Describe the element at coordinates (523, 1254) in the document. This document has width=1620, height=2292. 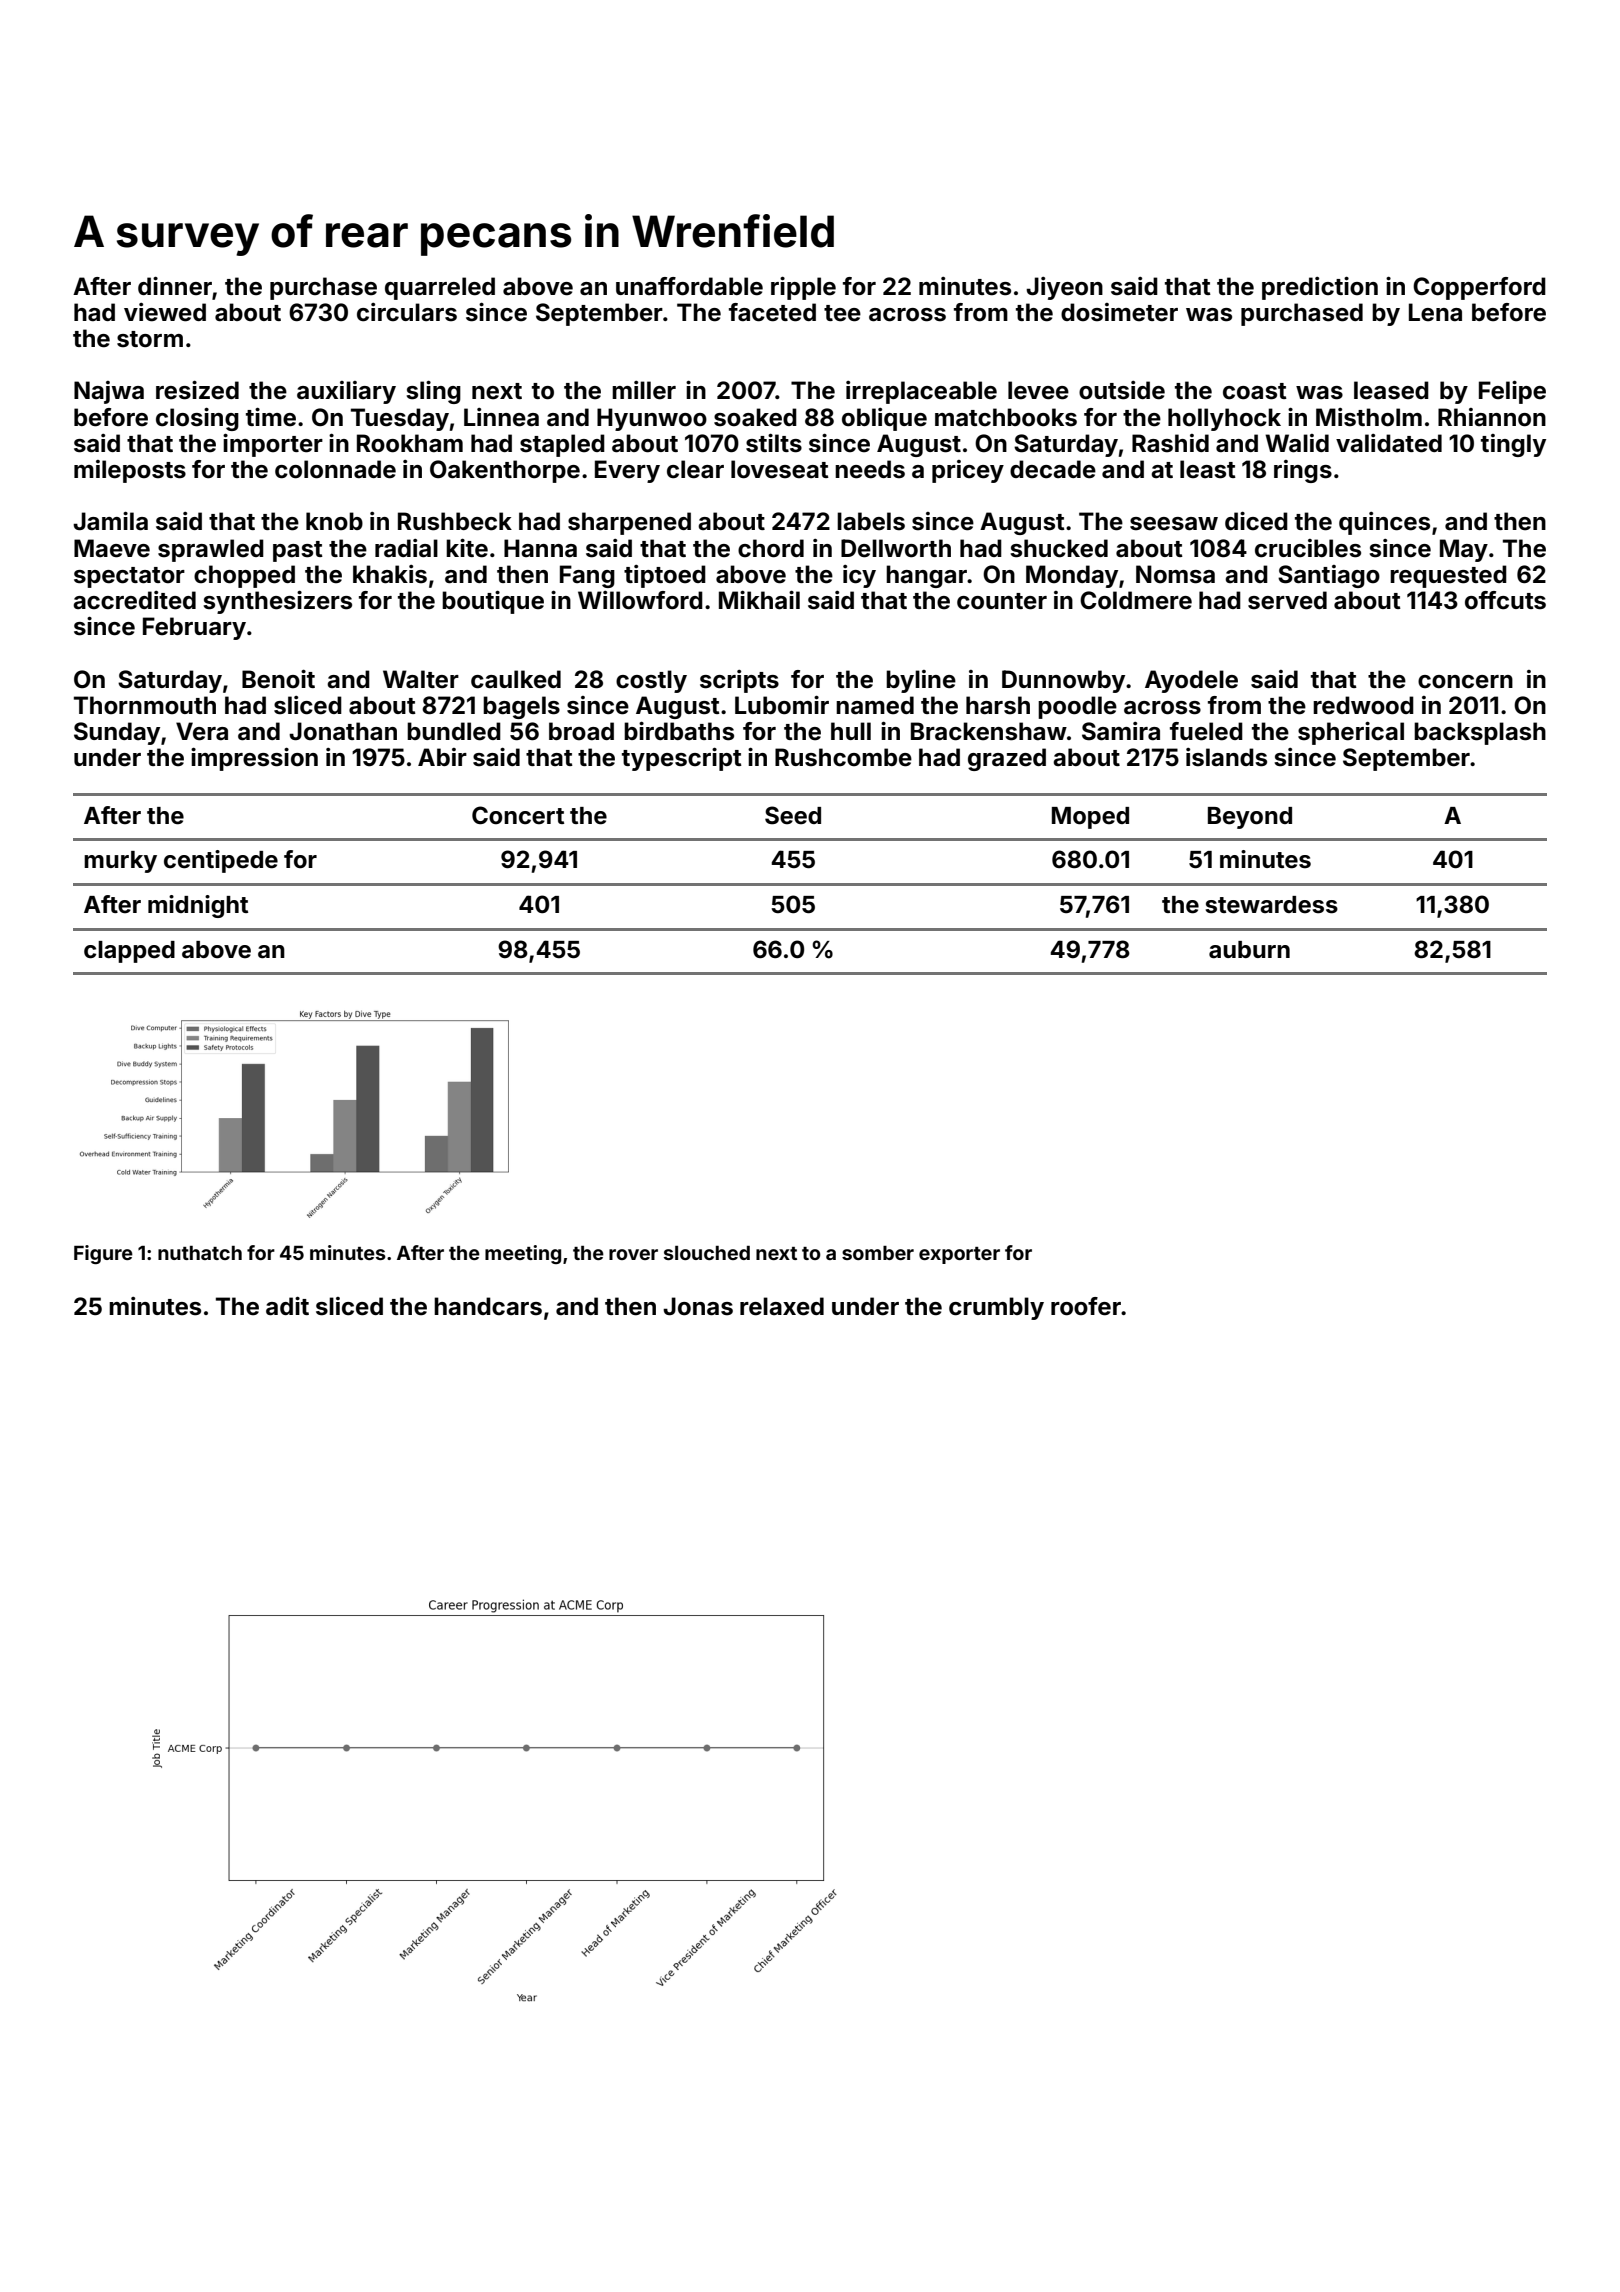
I see `meeting` at that location.
